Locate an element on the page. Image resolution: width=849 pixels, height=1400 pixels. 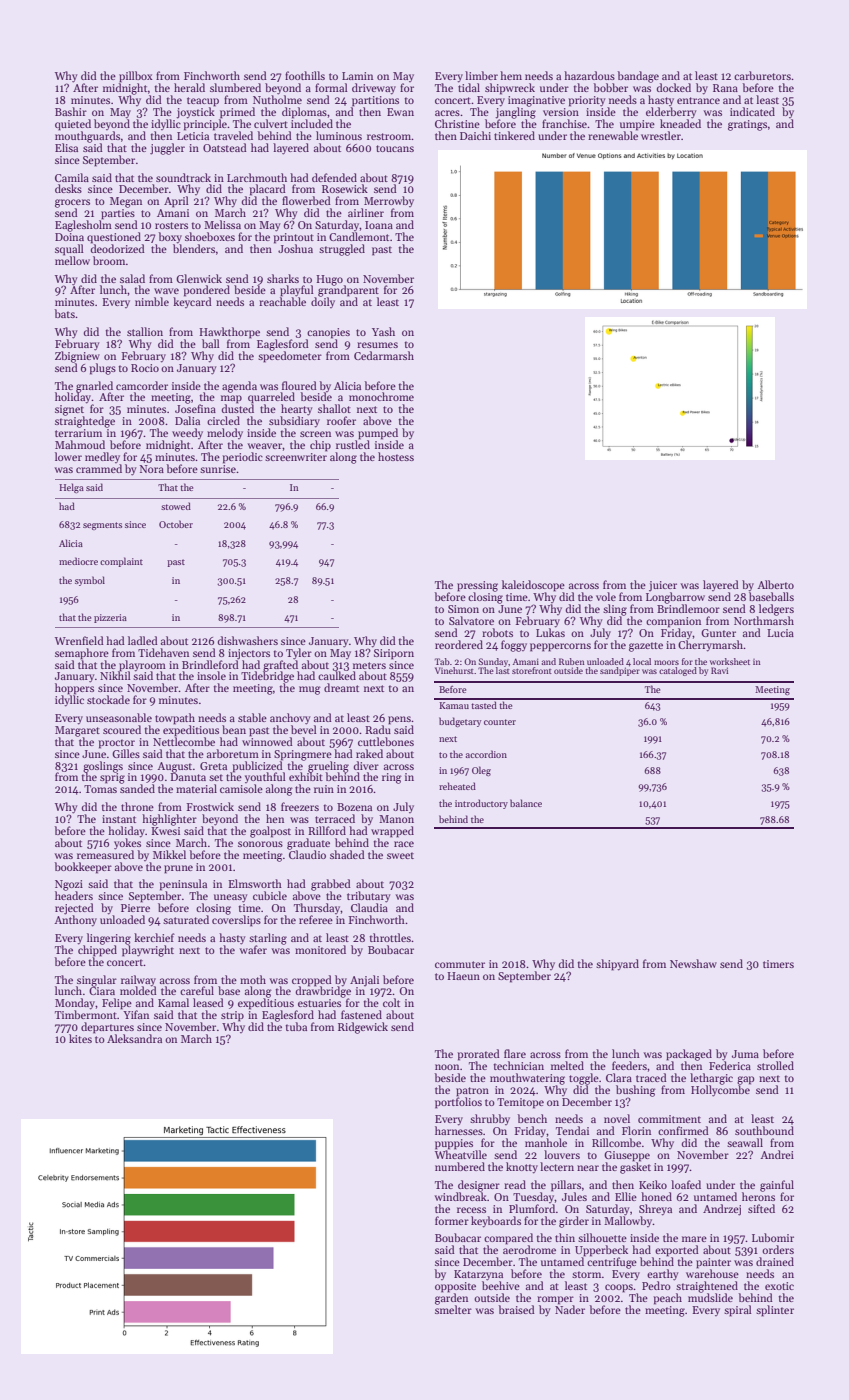
Ngozi is located at coordinates (69, 886).
